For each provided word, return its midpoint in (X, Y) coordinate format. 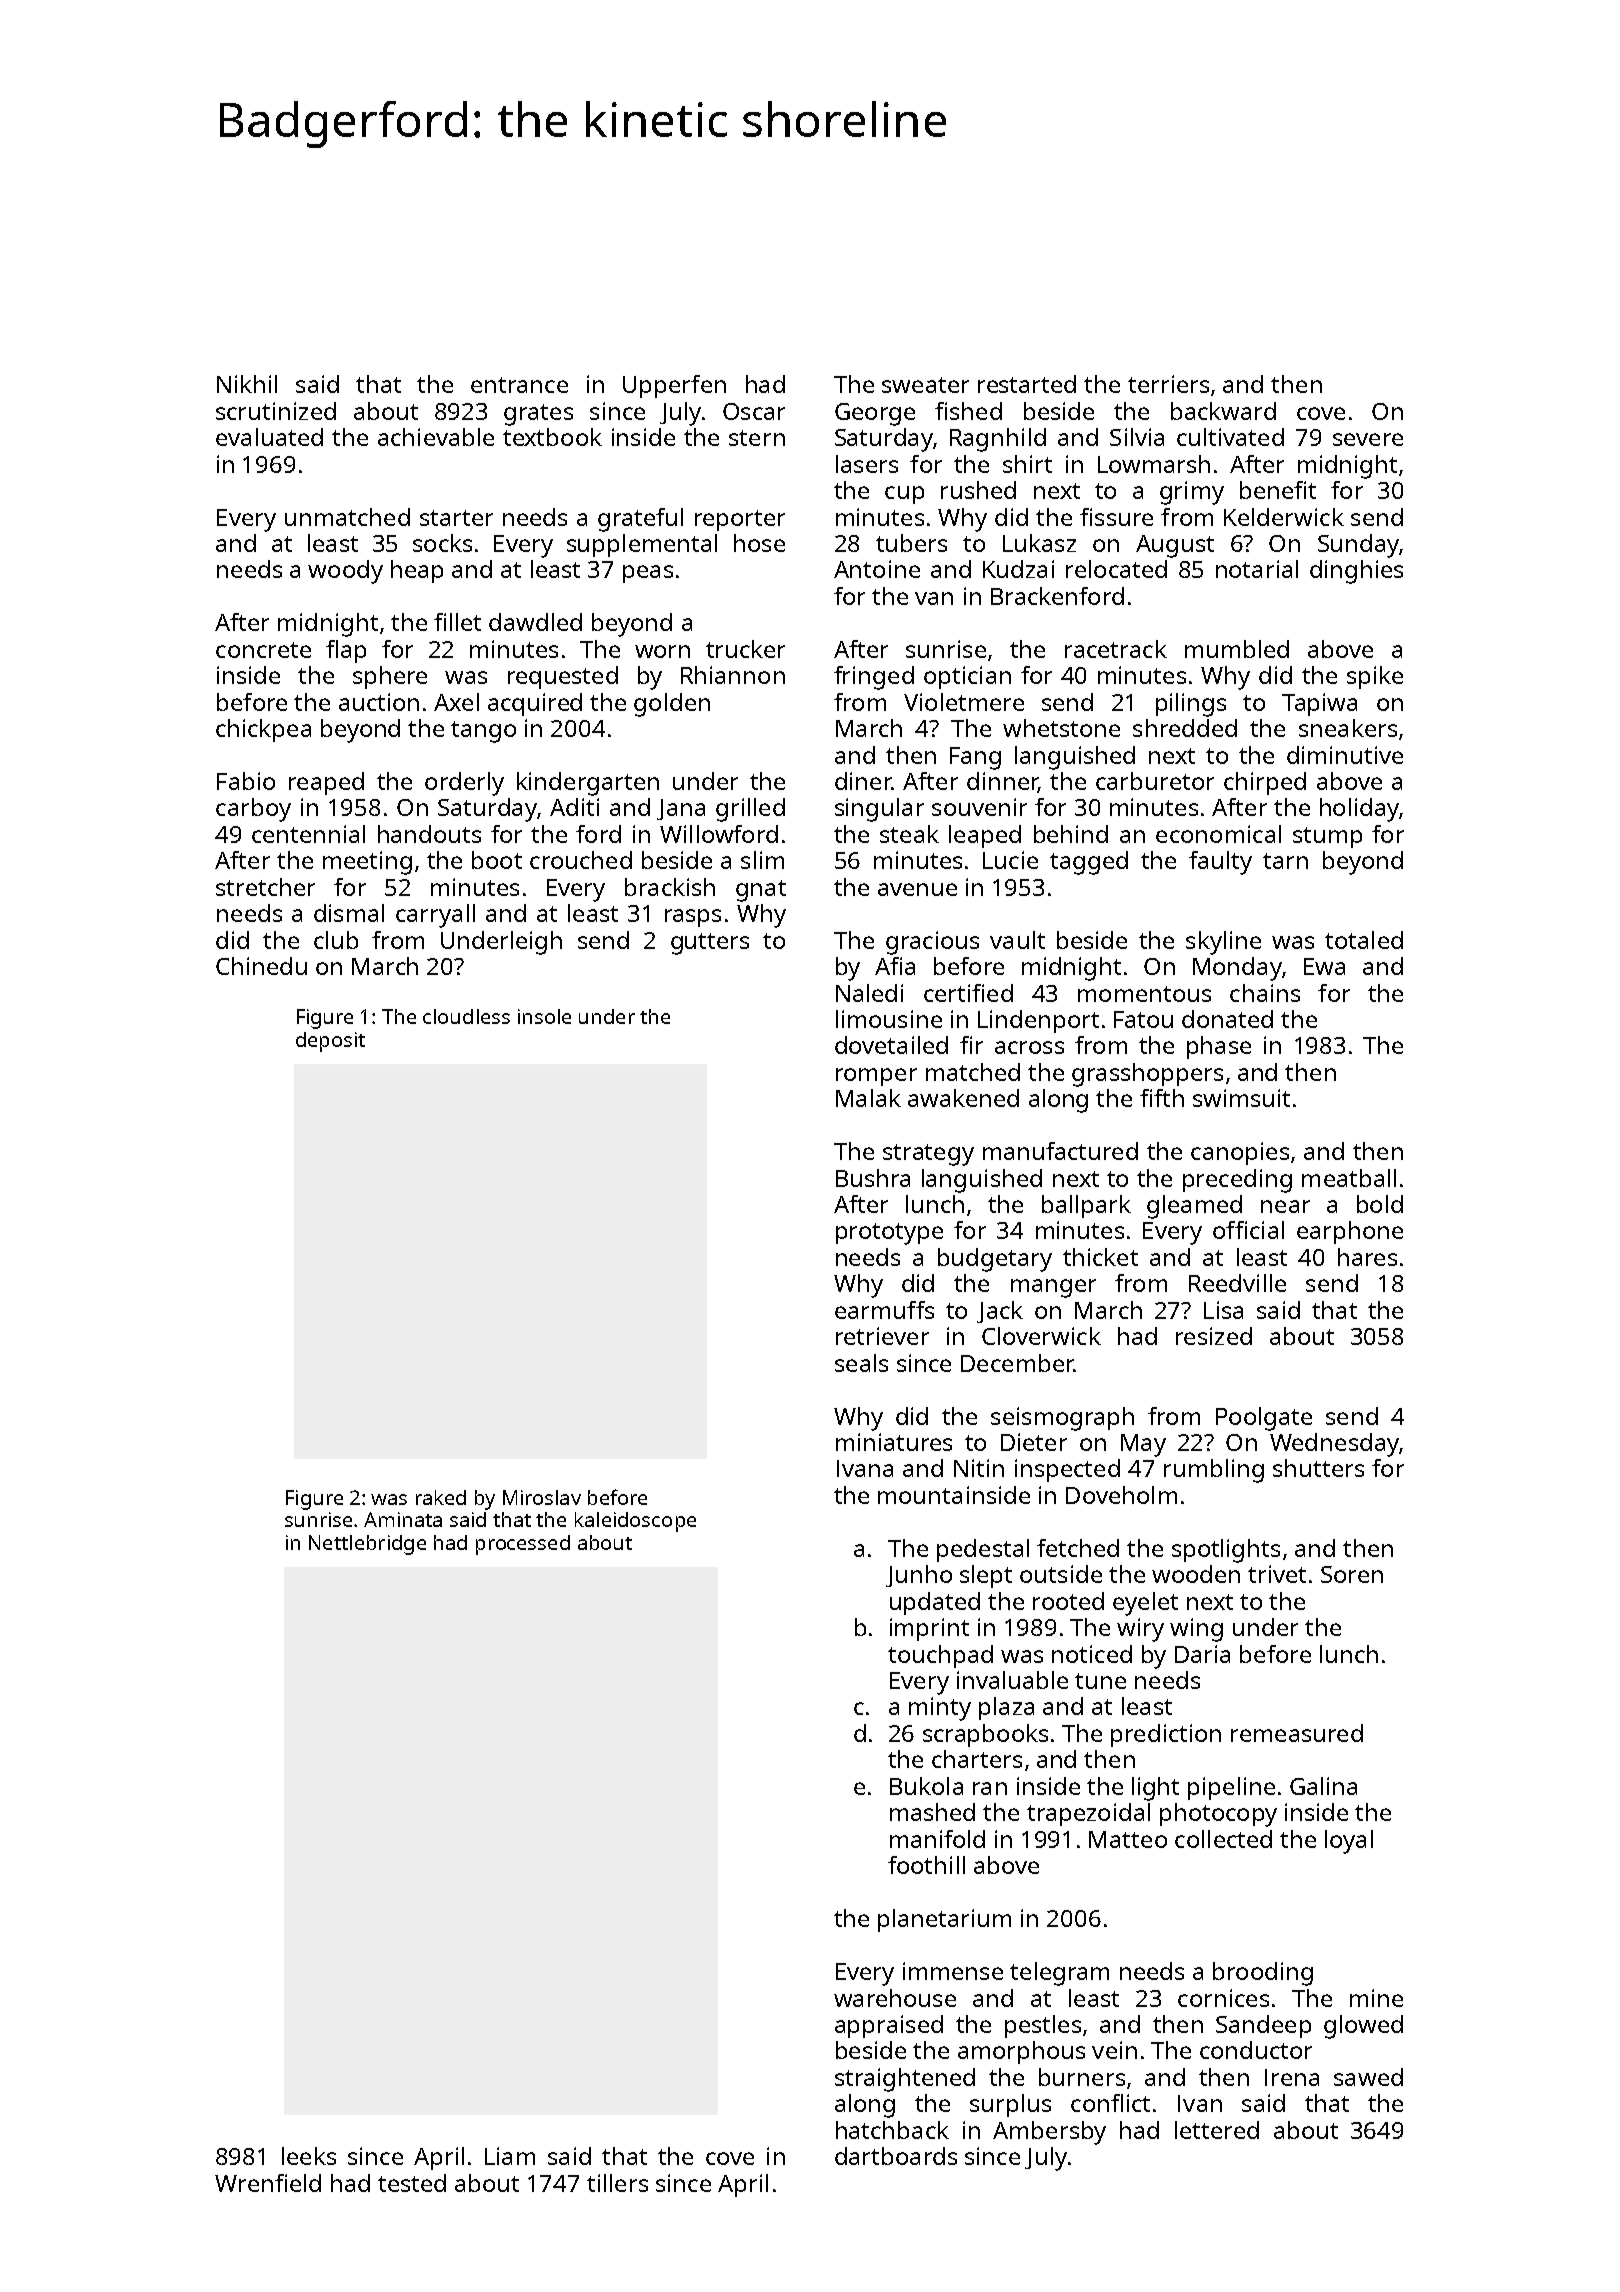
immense (953, 1971)
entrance (519, 385)
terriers (1168, 384)
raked (441, 1497)
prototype (889, 1234)
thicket (1100, 1257)
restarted (1027, 384)
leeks (309, 2156)
